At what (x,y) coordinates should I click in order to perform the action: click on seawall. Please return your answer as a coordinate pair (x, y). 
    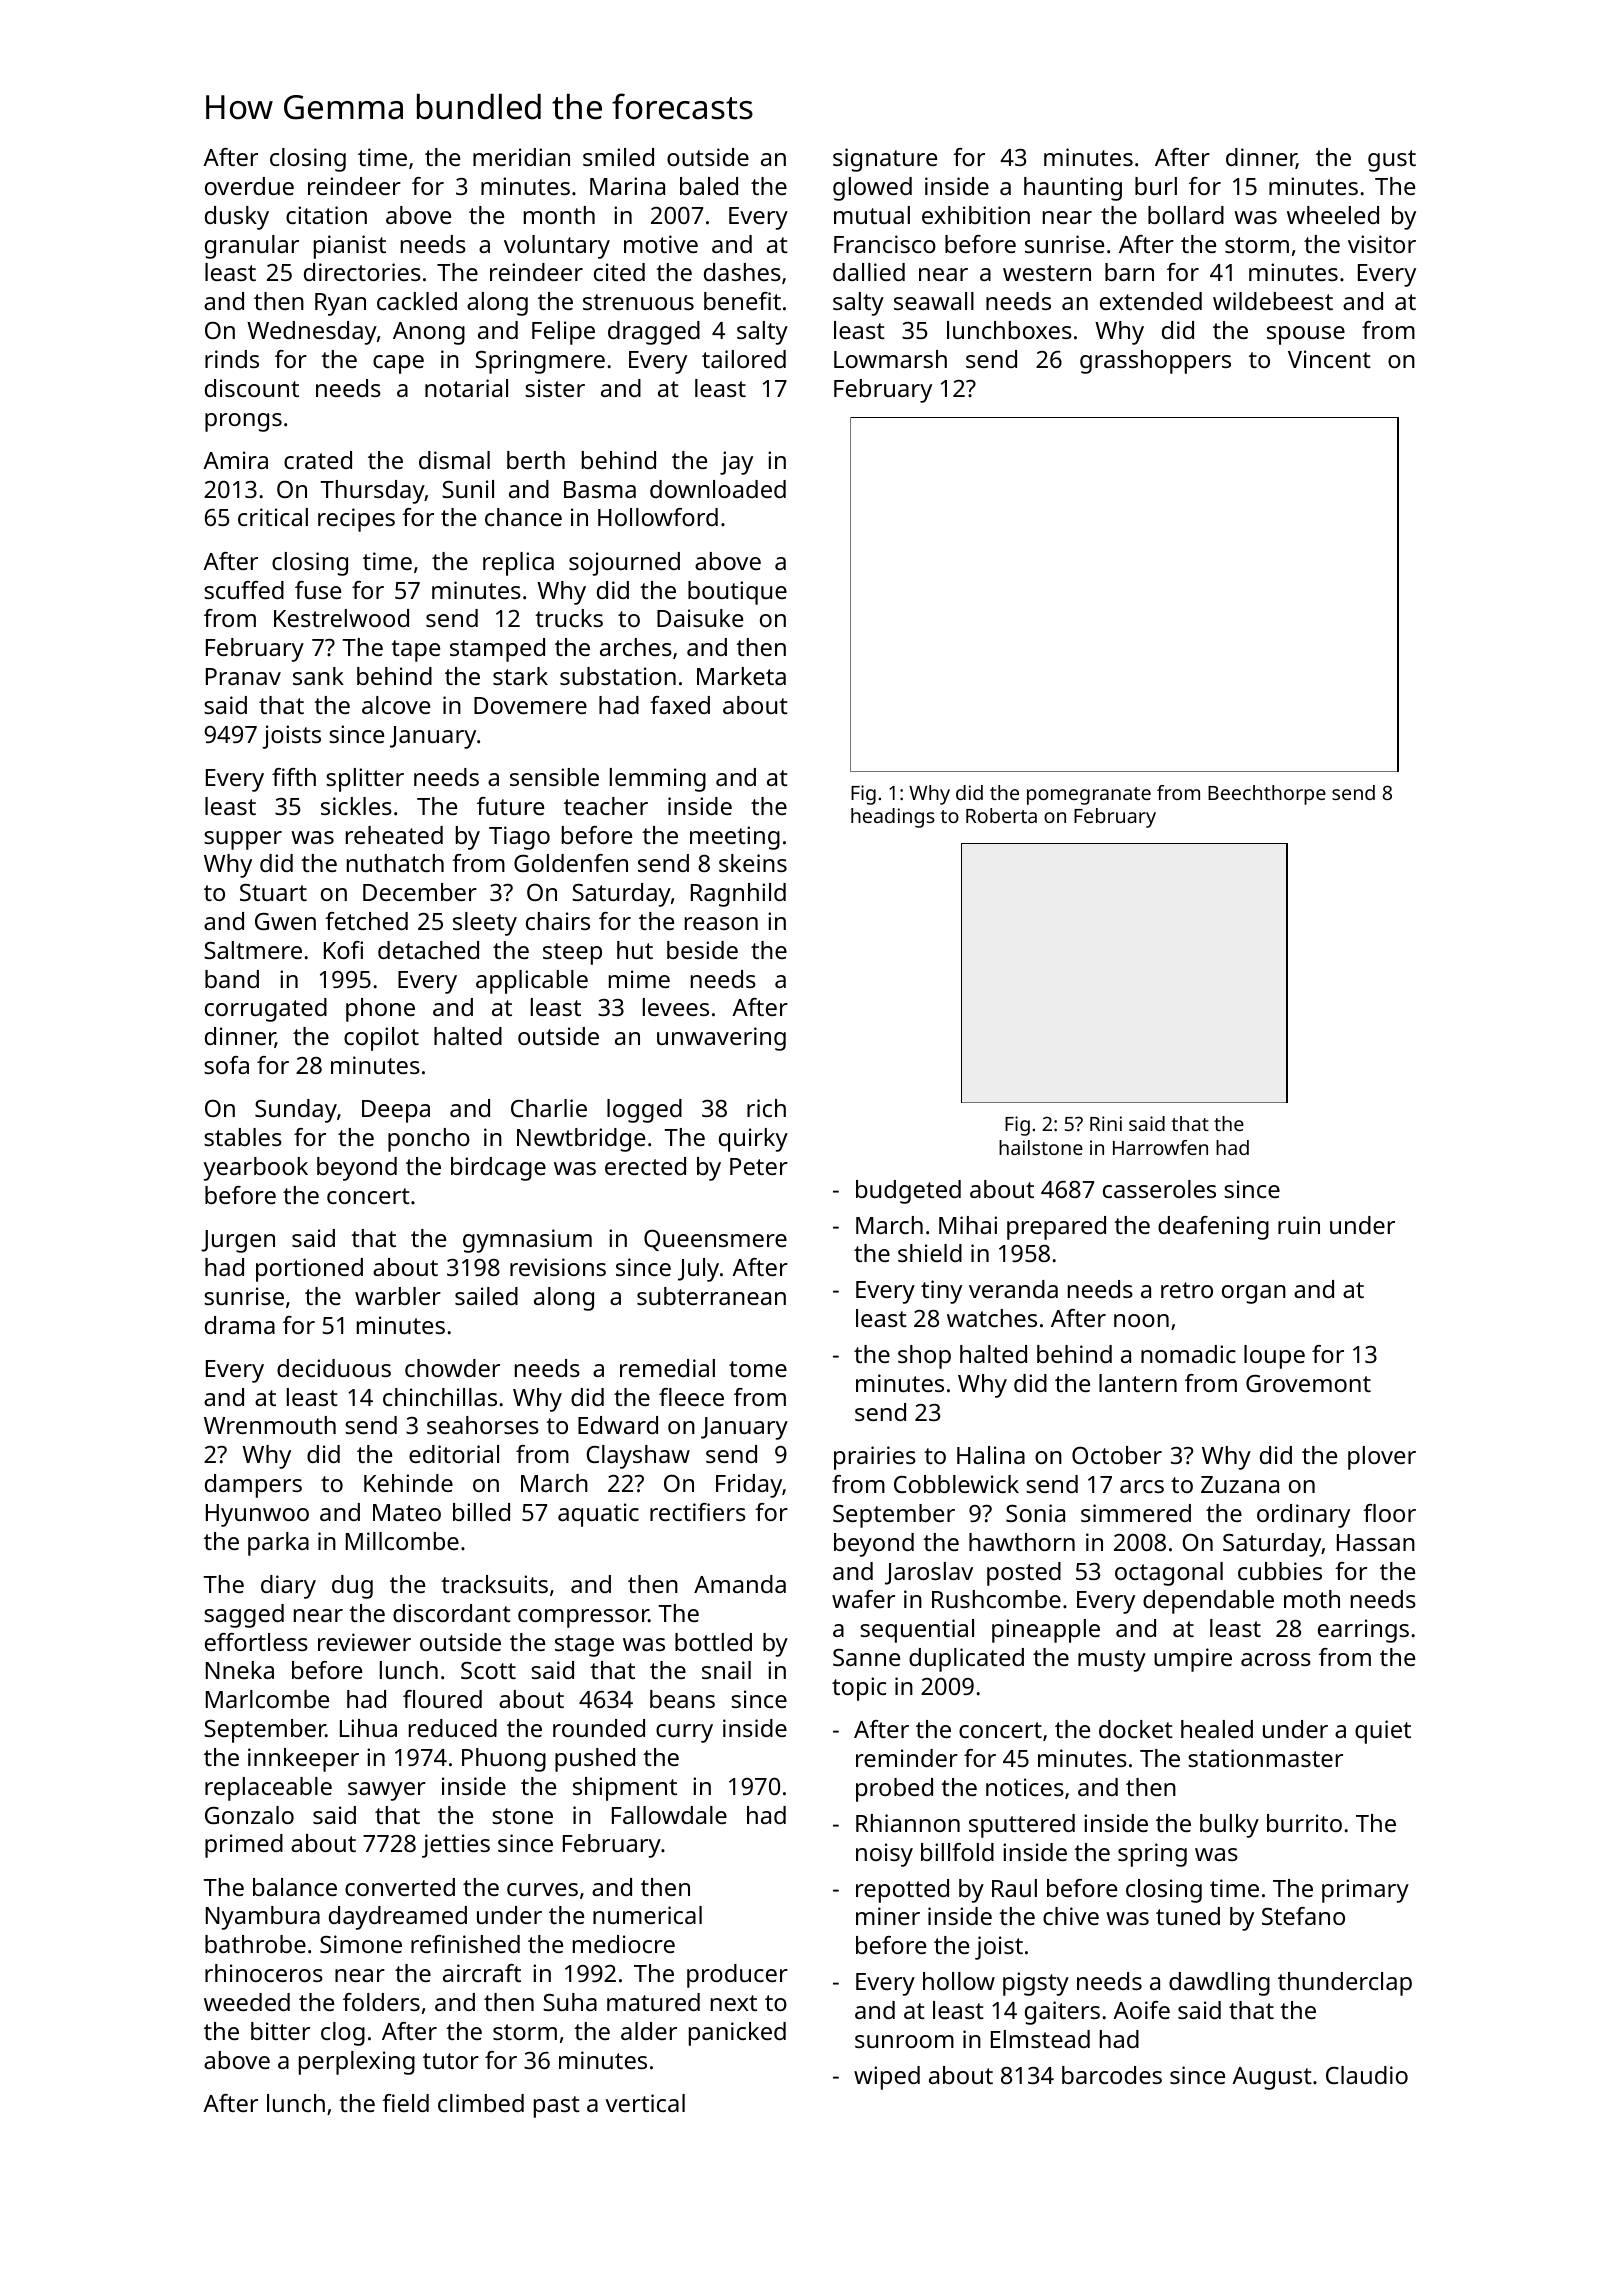
    Looking at the image, I should click on (934, 301).
